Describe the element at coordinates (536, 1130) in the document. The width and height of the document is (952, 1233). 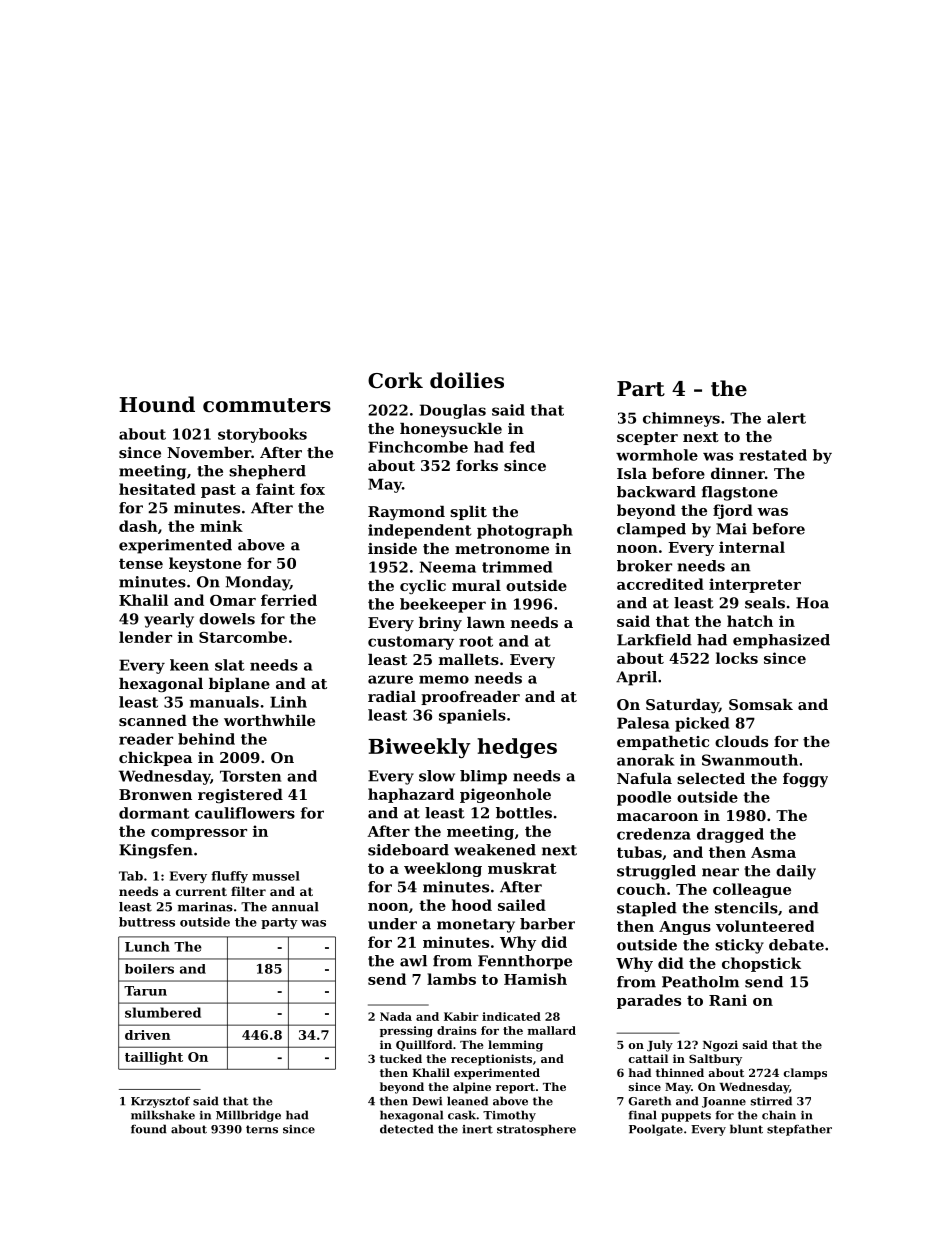
I see `stratosphere` at that location.
